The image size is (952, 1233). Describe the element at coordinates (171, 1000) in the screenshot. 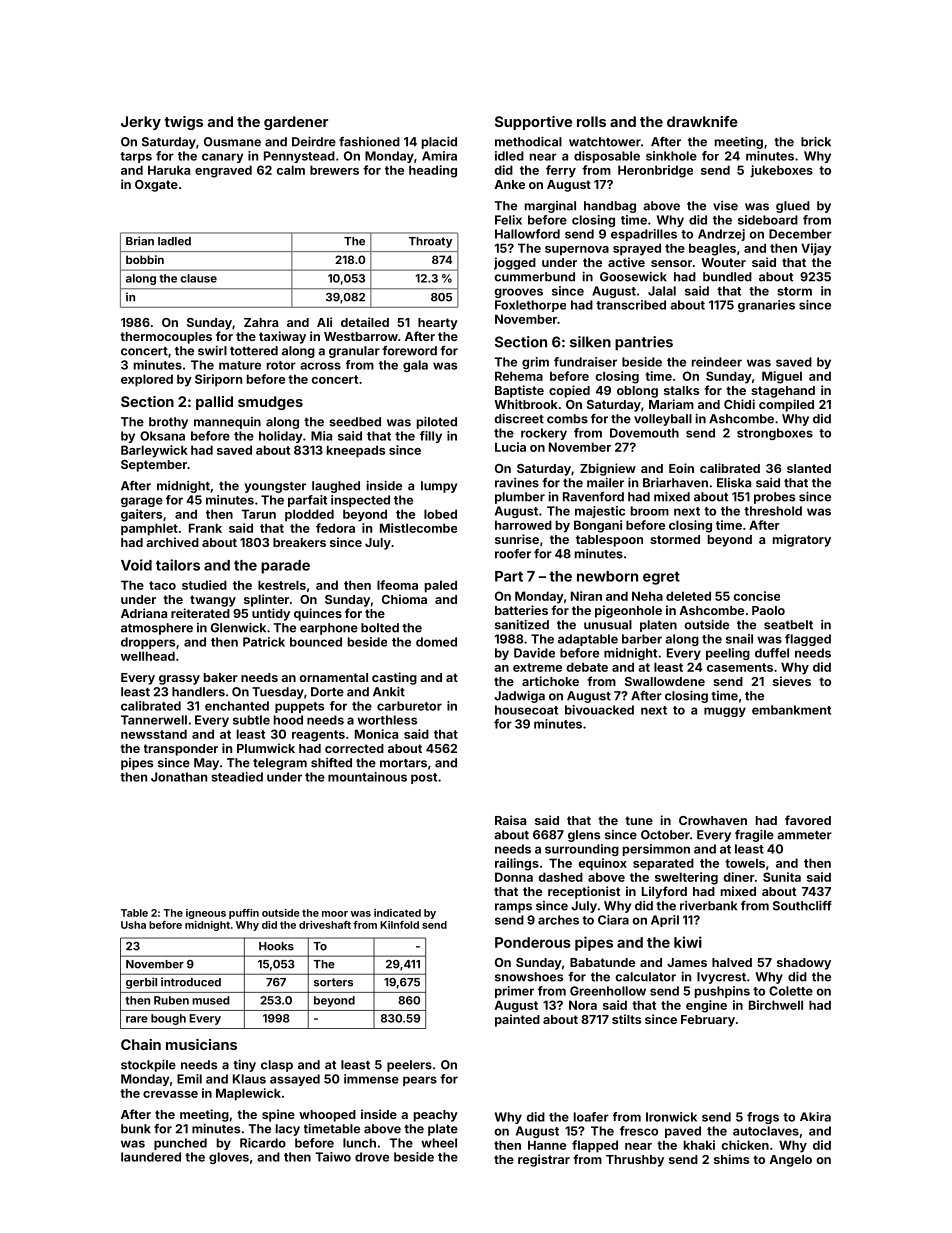

I see `Ruben` at that location.
